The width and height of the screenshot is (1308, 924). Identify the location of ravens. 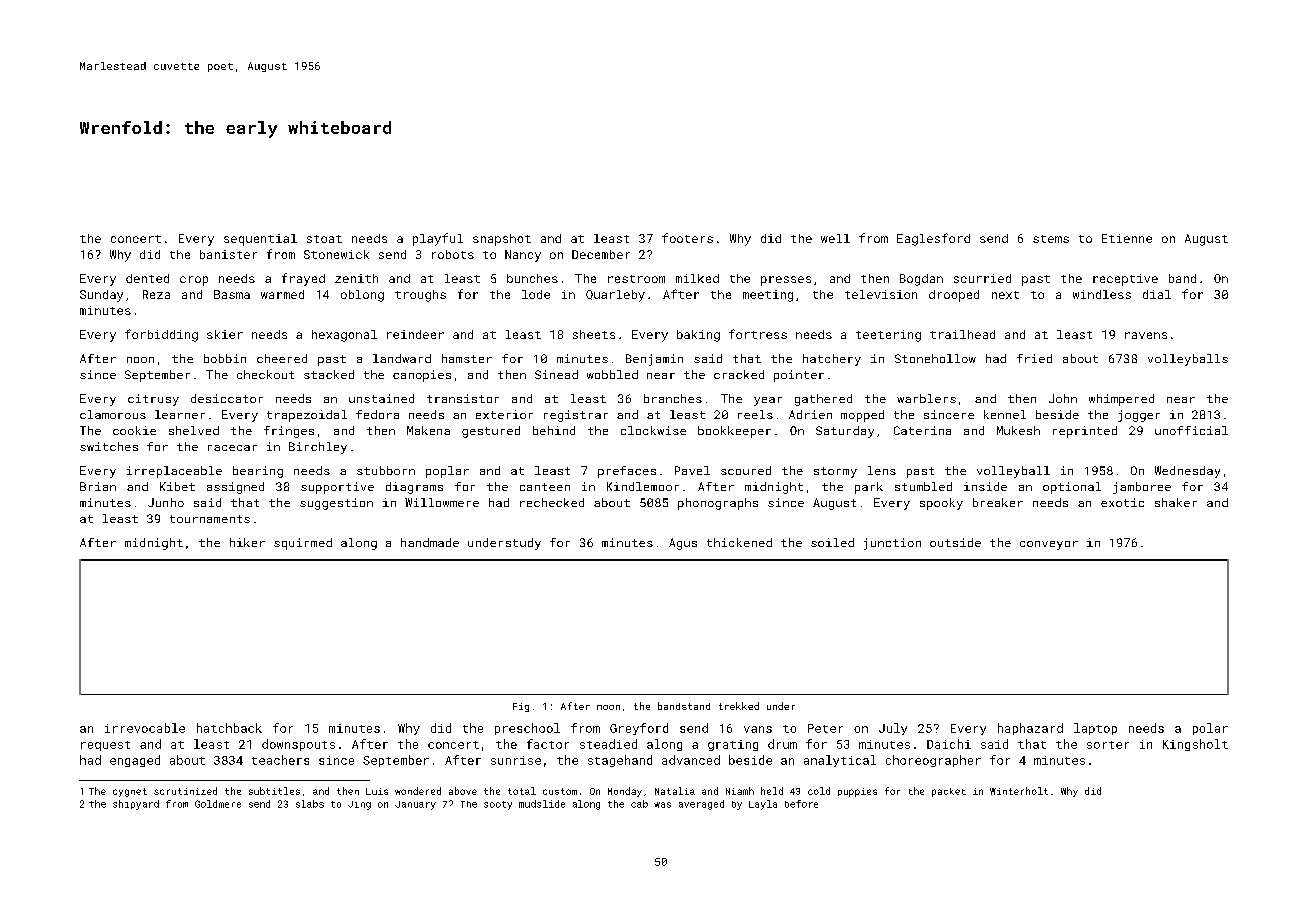
(1146, 335).
